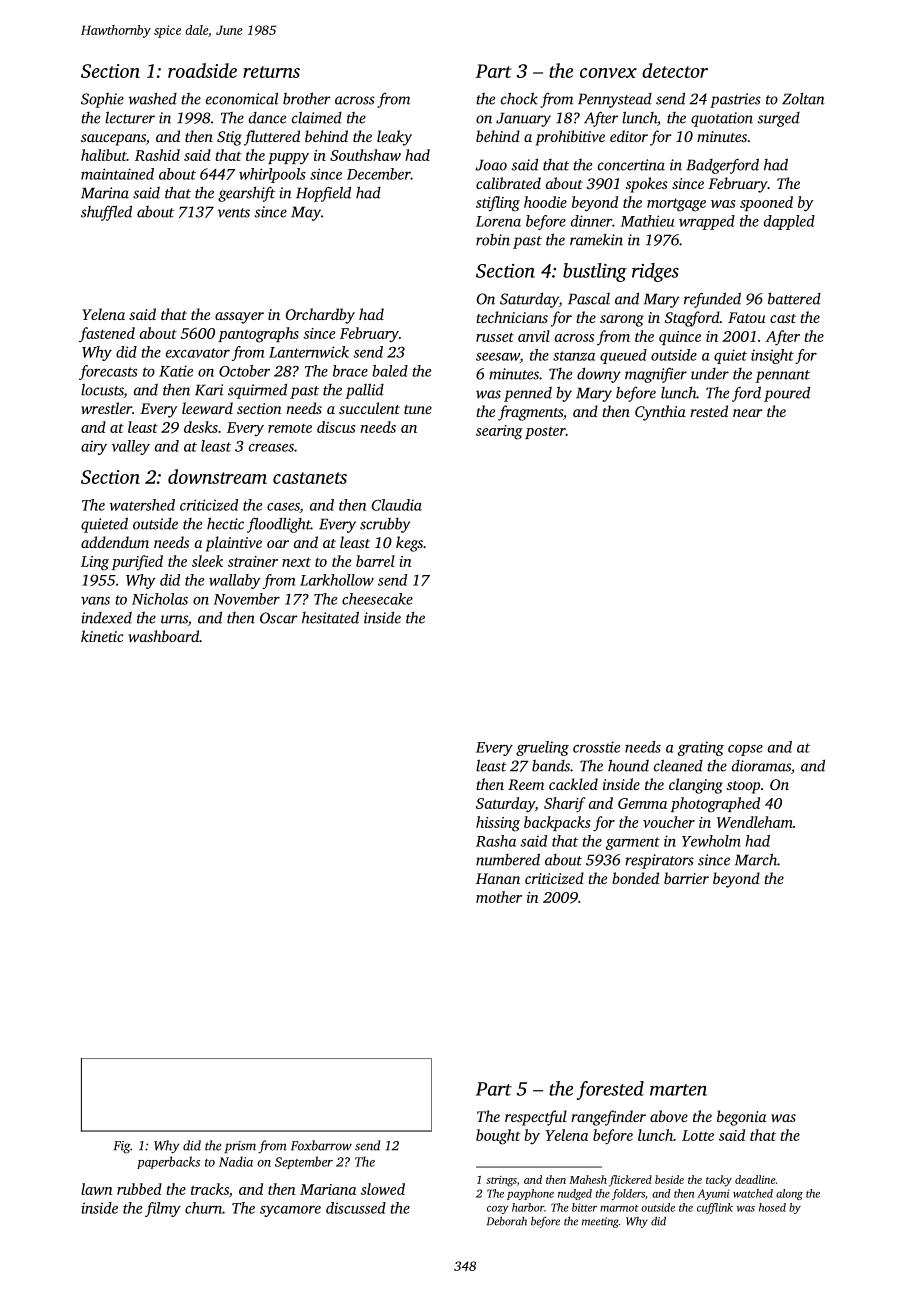 The width and height of the document is (908, 1316). Describe the element at coordinates (755, 822) in the document. I see `Wendleham` at that location.
